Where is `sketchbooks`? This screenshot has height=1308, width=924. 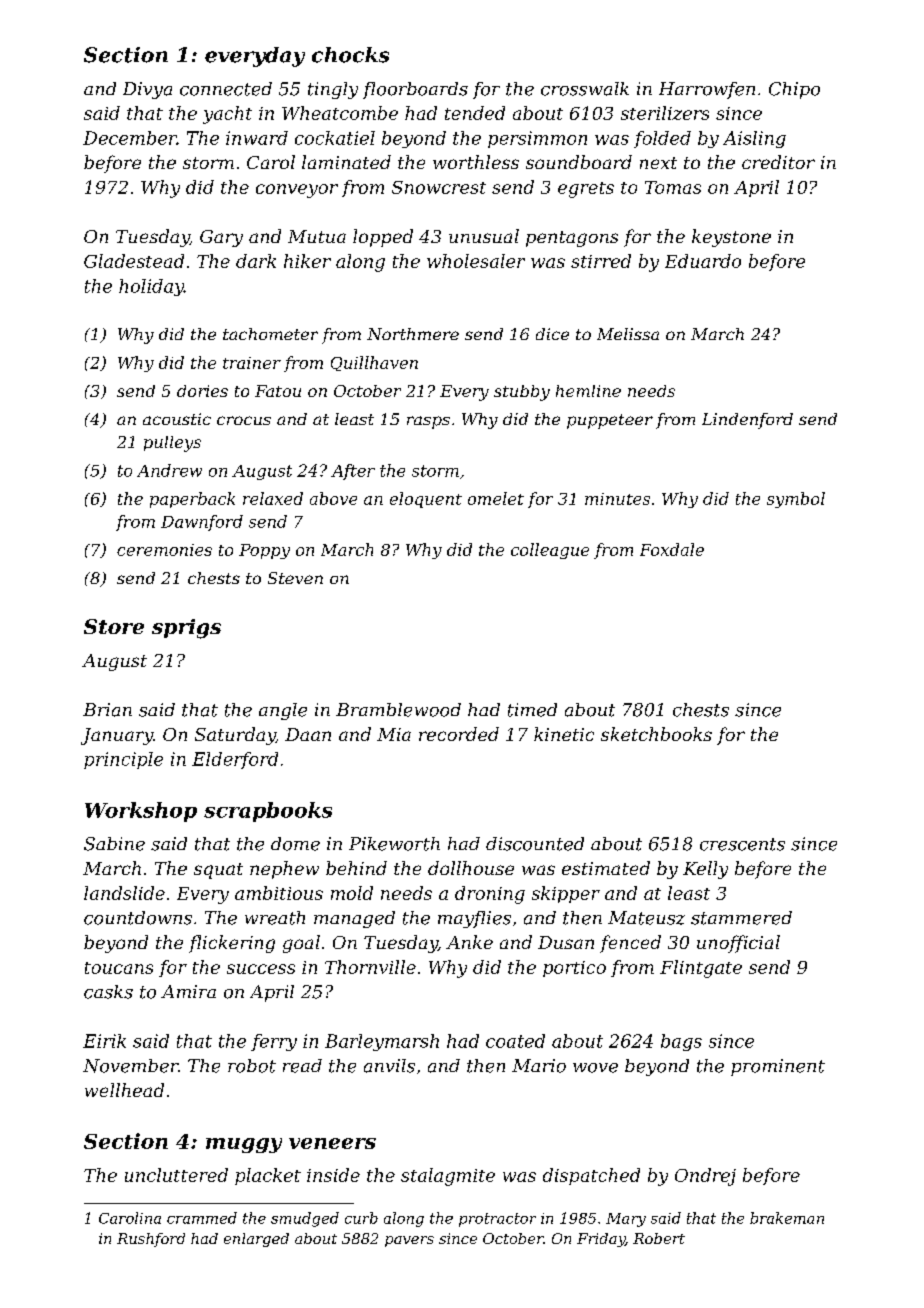 sketchbooks is located at coordinates (656, 734).
